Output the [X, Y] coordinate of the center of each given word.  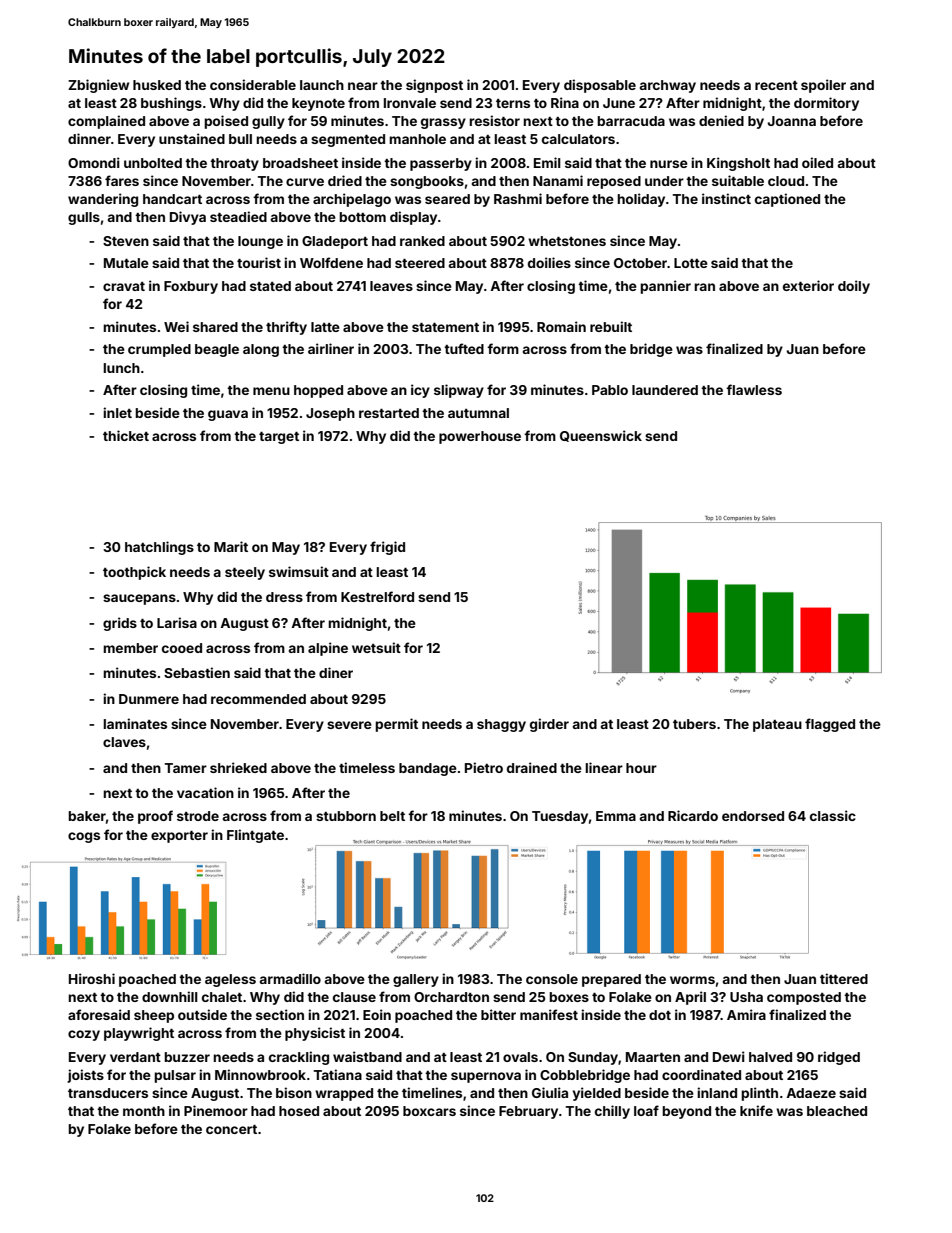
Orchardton [451, 997]
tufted [464, 348]
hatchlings [159, 548]
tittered [844, 978]
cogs [84, 837]
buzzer [187, 1057]
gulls [84, 218]
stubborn [346, 816]
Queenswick [601, 436]
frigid [387, 548]
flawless [754, 389]
